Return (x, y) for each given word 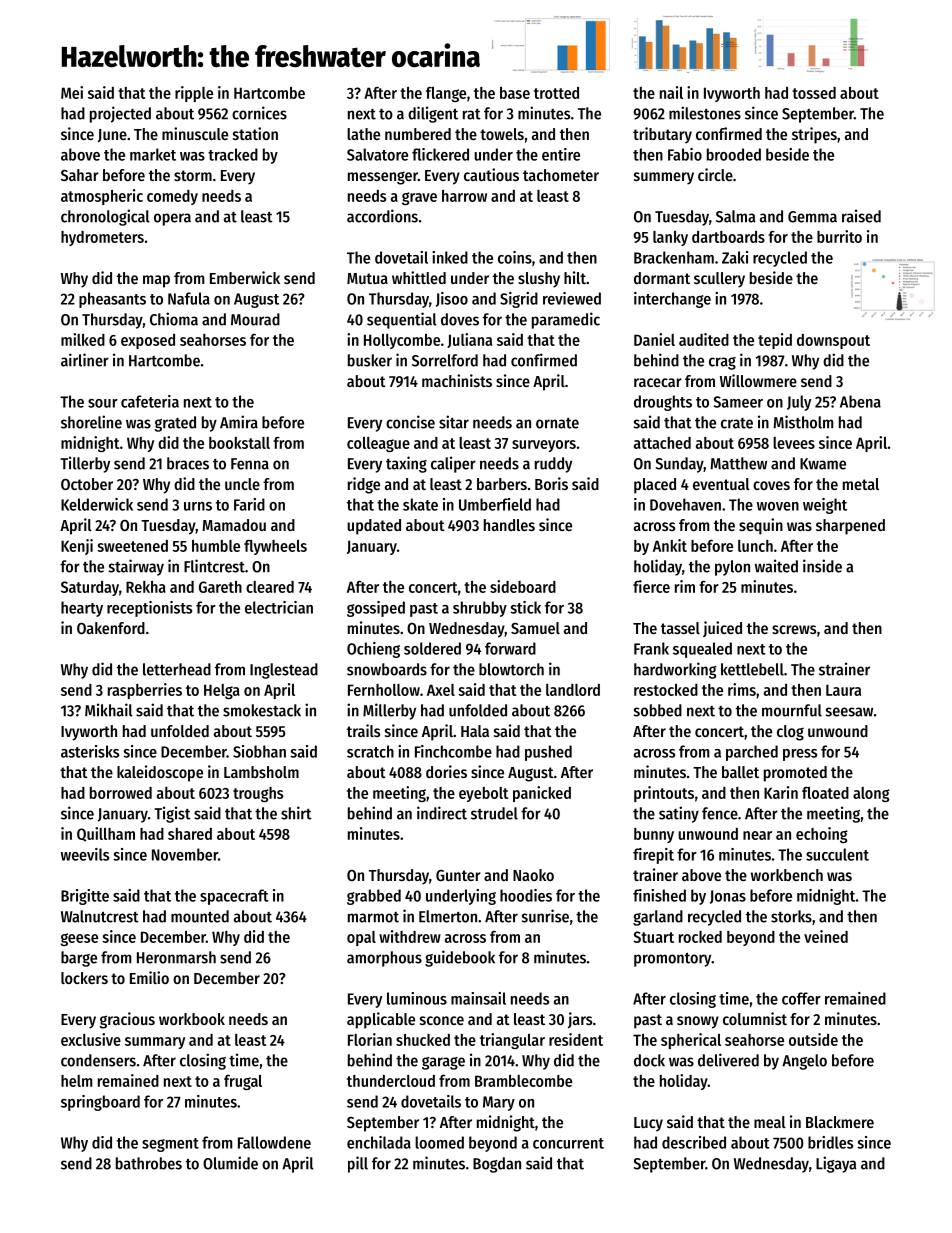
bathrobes (149, 1163)
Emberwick (245, 277)
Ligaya (836, 1164)
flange (446, 94)
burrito (839, 236)
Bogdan (497, 1165)
